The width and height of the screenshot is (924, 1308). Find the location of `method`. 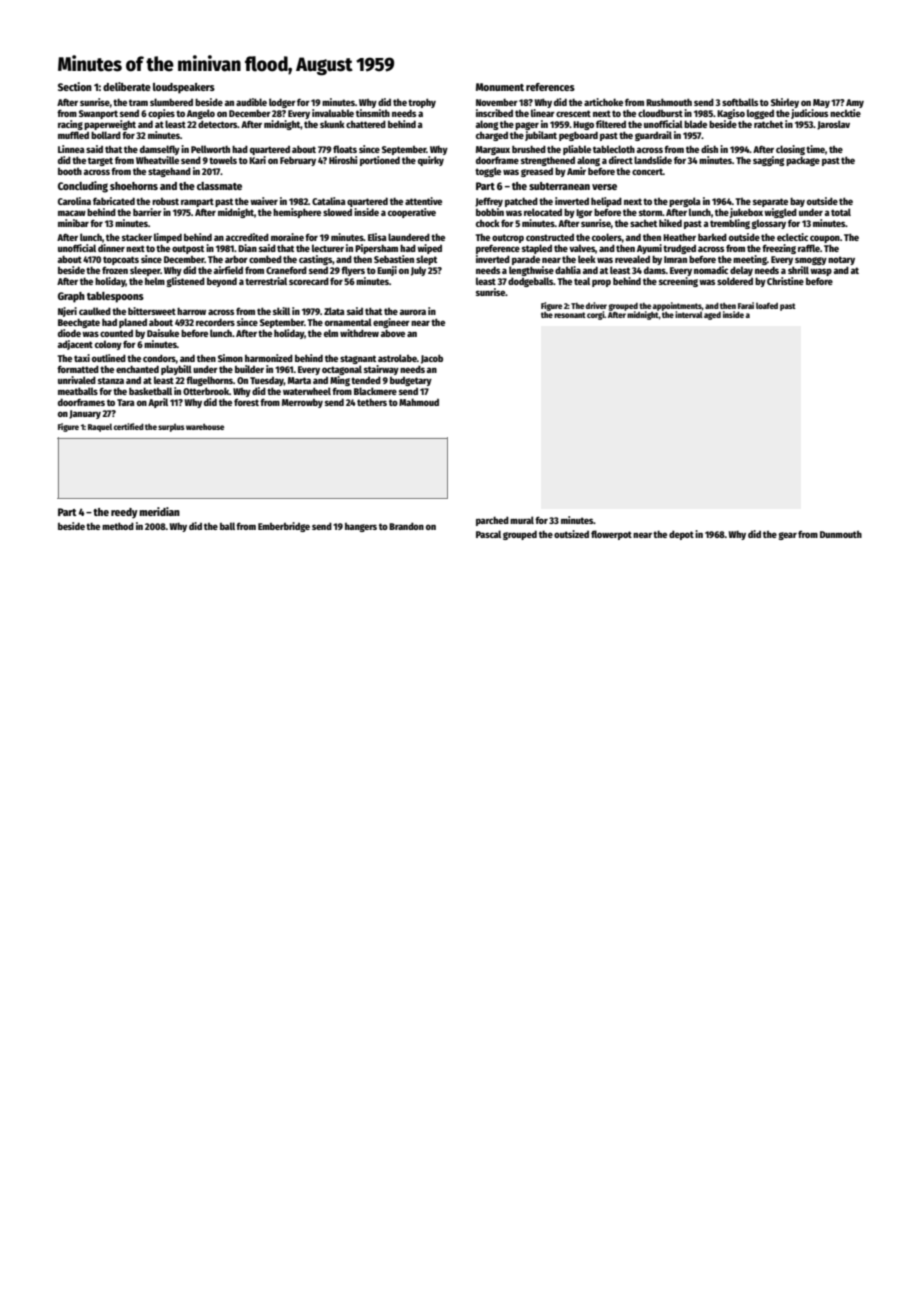

method is located at coordinates (118, 526).
